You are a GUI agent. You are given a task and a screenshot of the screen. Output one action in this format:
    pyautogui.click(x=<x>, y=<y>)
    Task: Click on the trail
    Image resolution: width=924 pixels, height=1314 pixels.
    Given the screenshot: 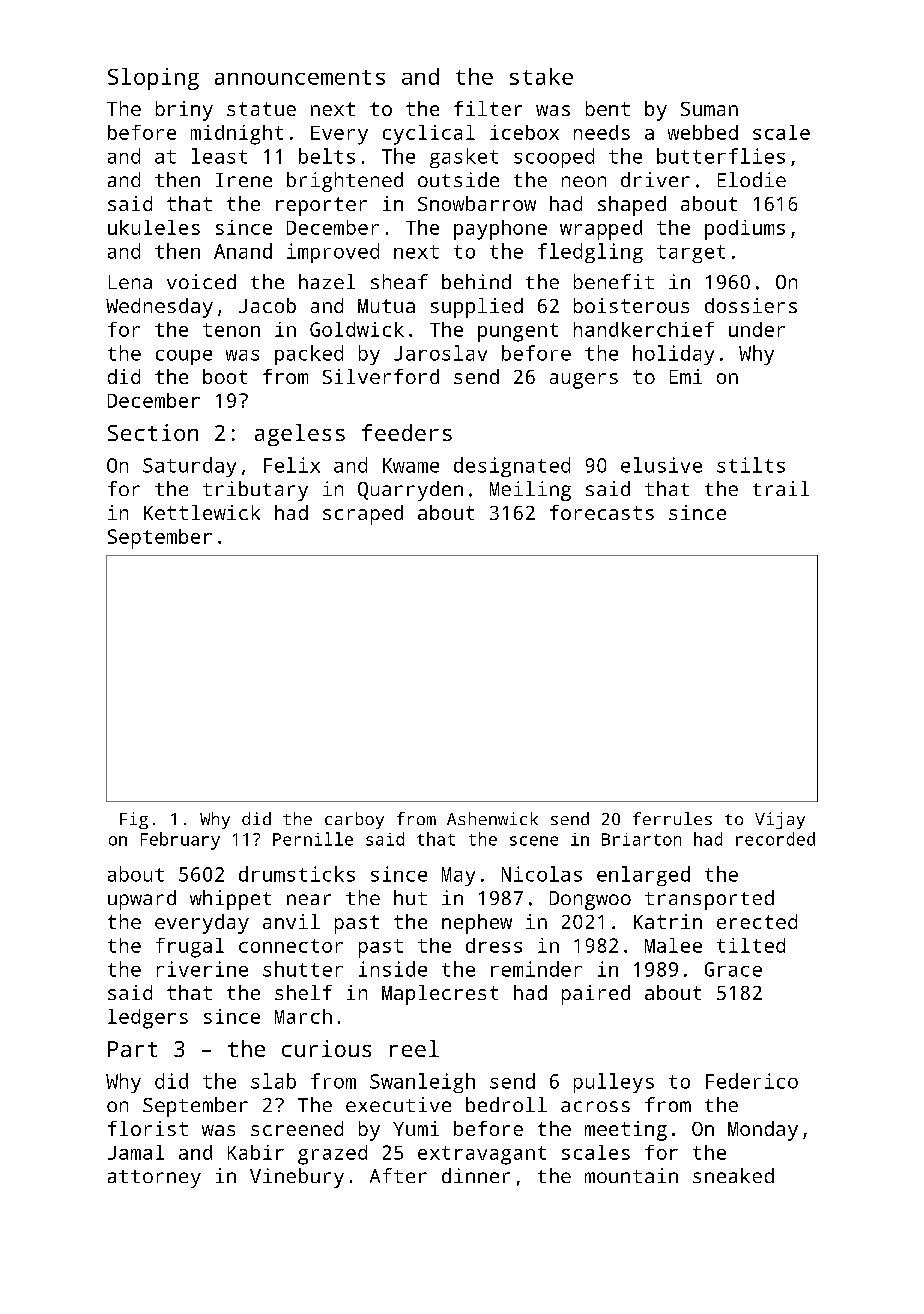 What is the action you would take?
    pyautogui.click(x=781, y=488)
